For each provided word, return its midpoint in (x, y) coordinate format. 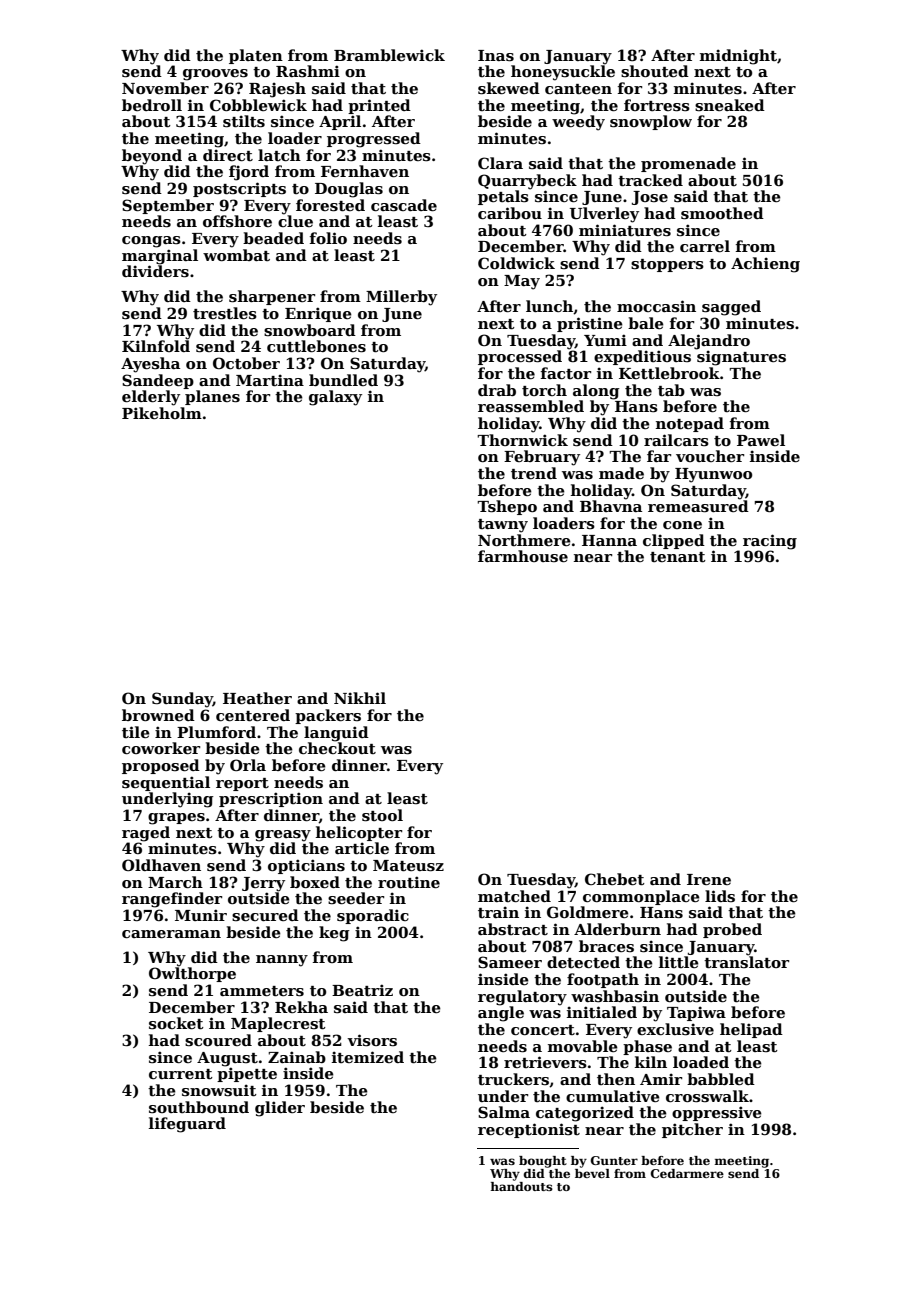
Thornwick (522, 440)
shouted (655, 71)
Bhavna (611, 506)
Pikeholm (162, 413)
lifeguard (187, 1125)
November (165, 88)
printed (379, 106)
